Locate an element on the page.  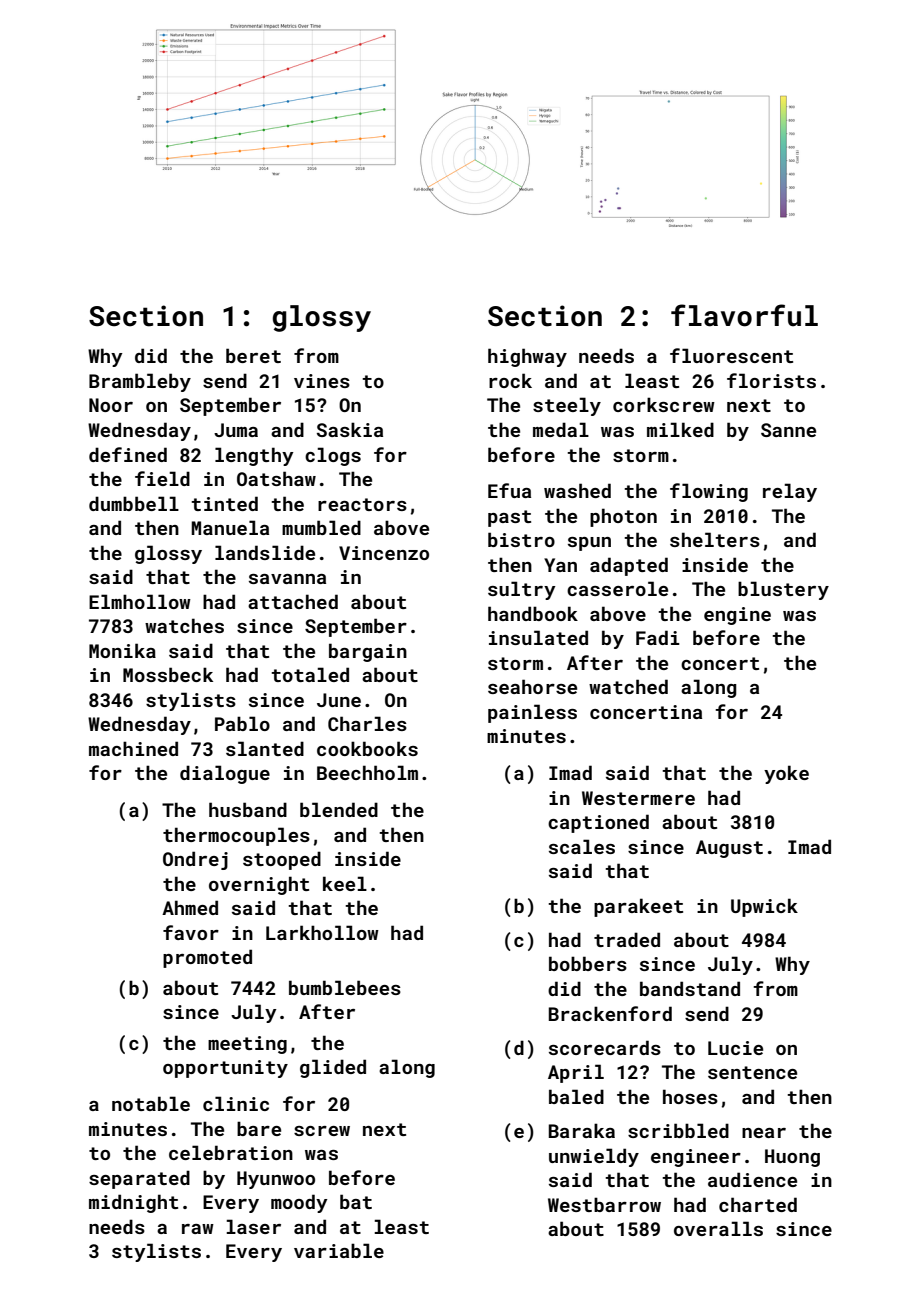
vines is located at coordinates (322, 381).
